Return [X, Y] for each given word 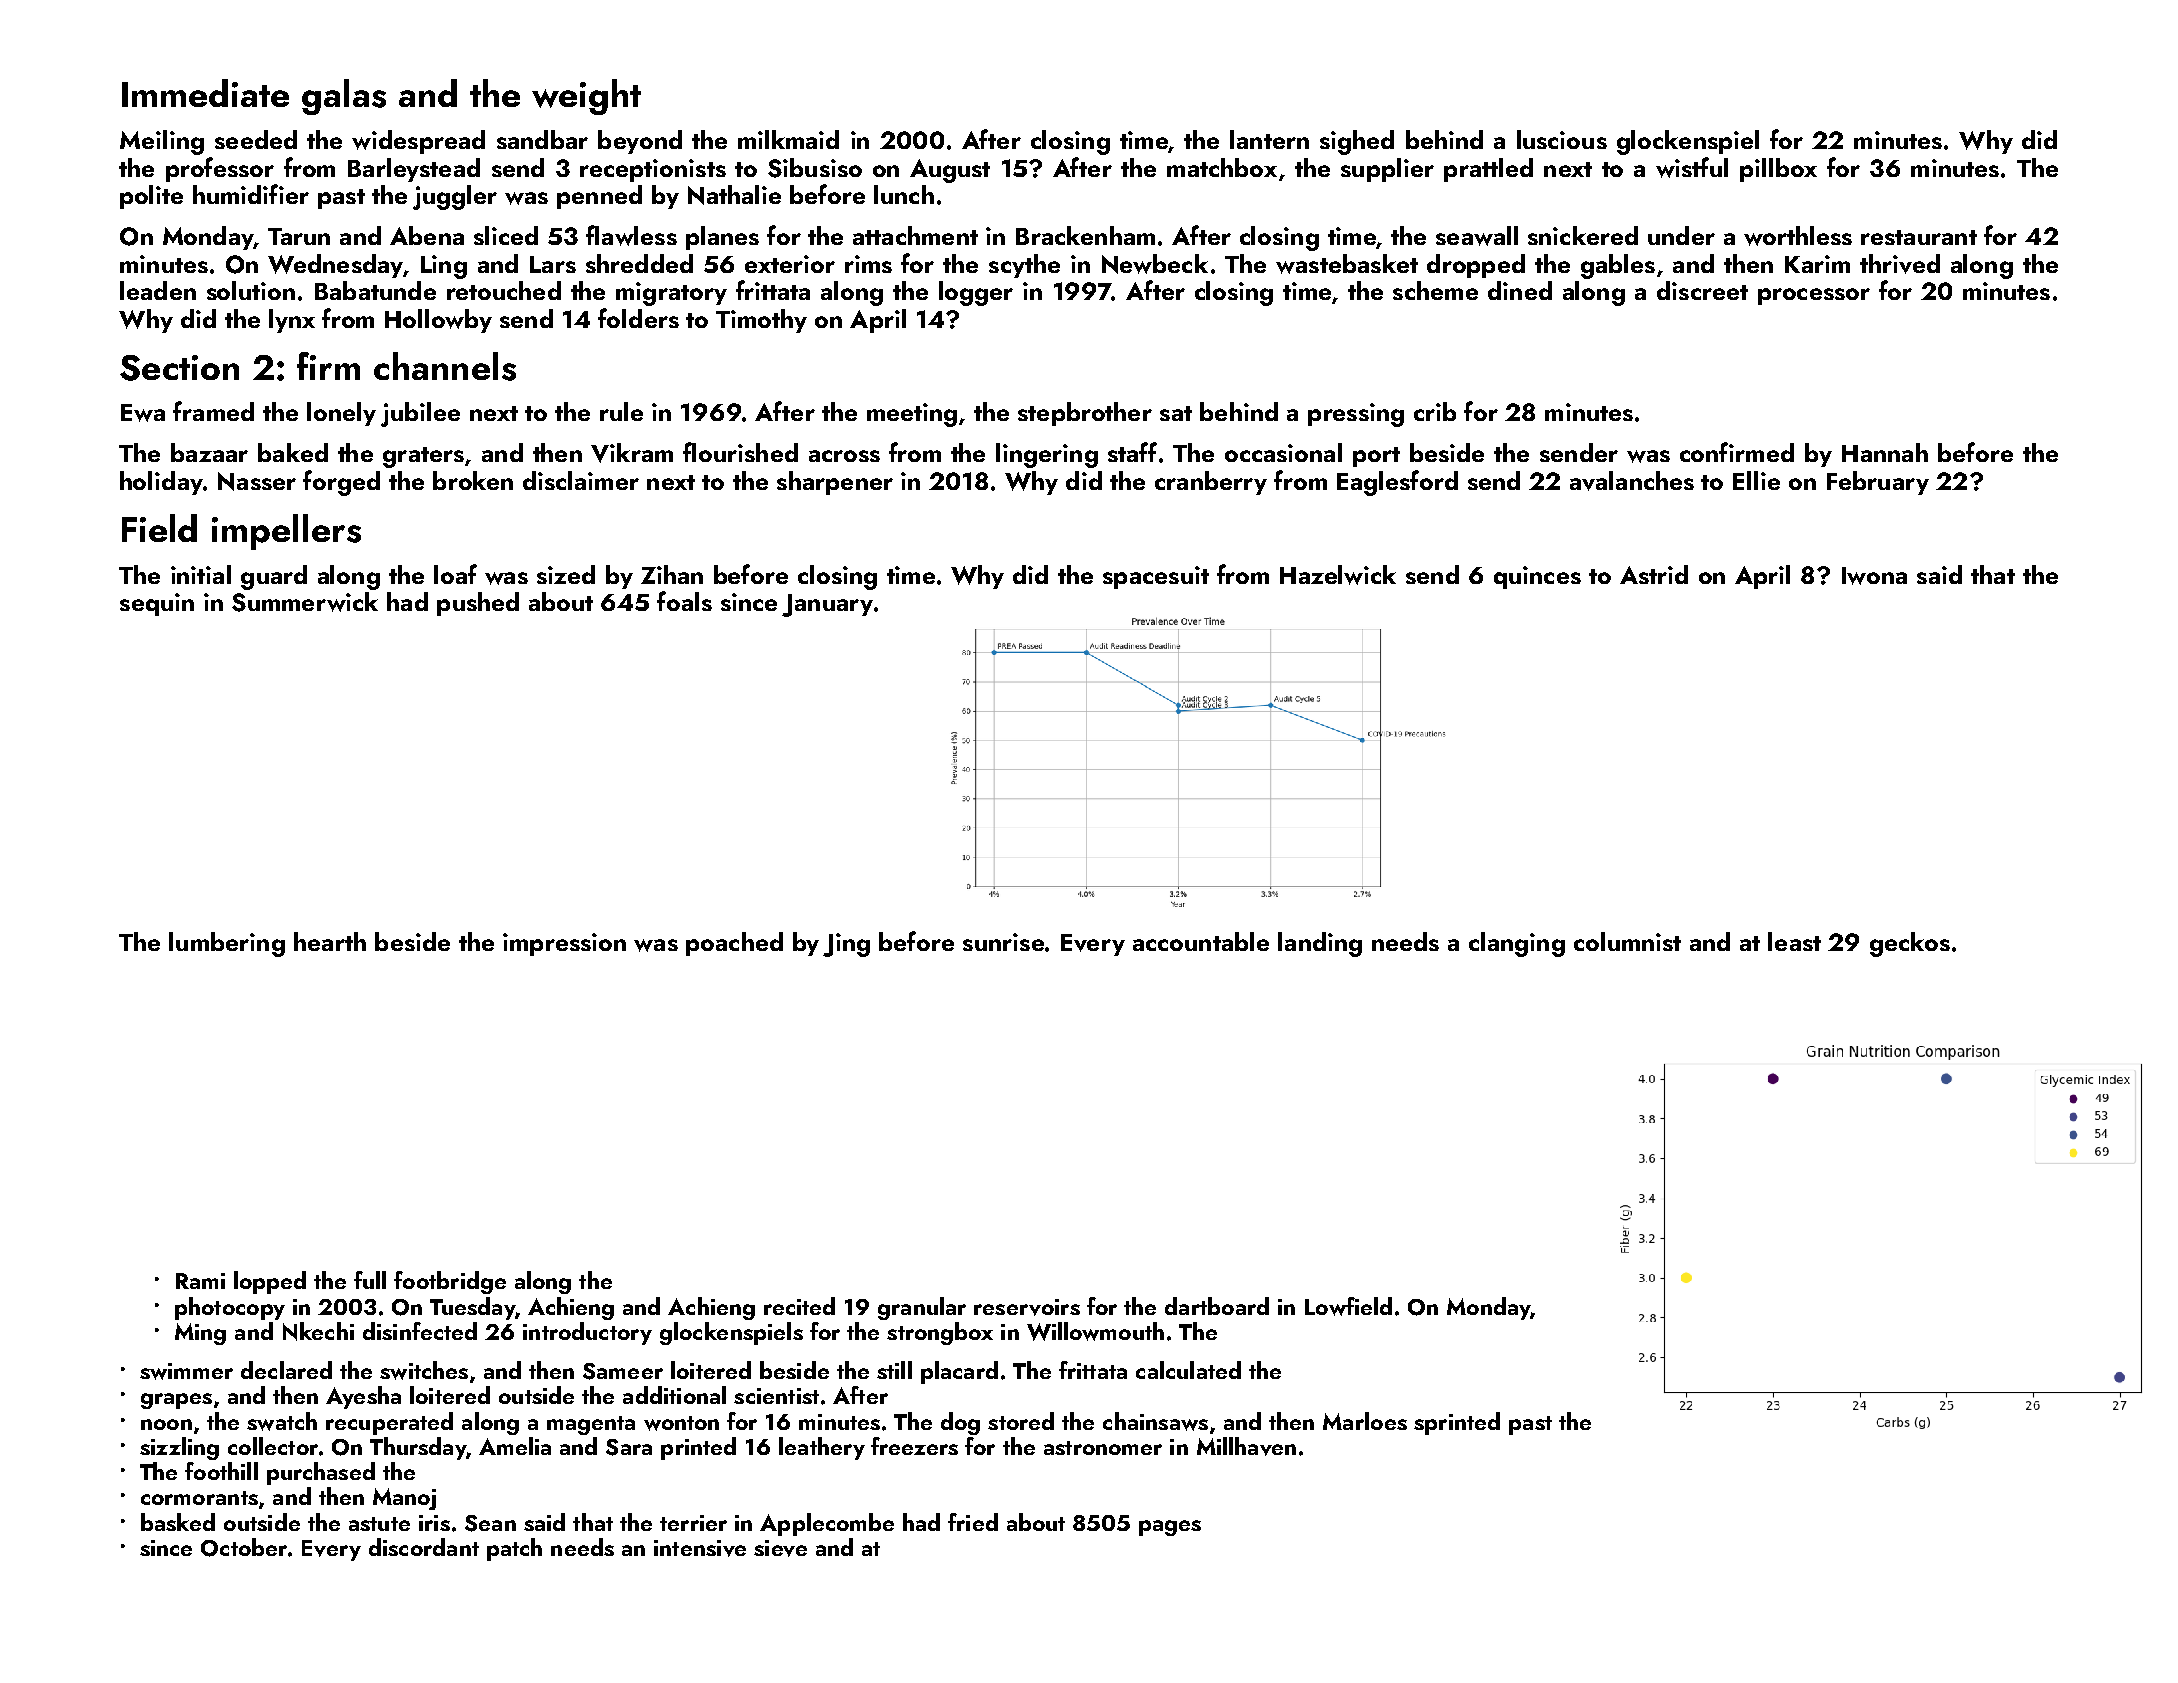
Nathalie [734, 195]
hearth [330, 941]
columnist [1627, 941]
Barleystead [414, 170]
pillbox [1778, 170]
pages [1170, 1528]
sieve [780, 1548]
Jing [846, 945]
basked [178, 1522]
